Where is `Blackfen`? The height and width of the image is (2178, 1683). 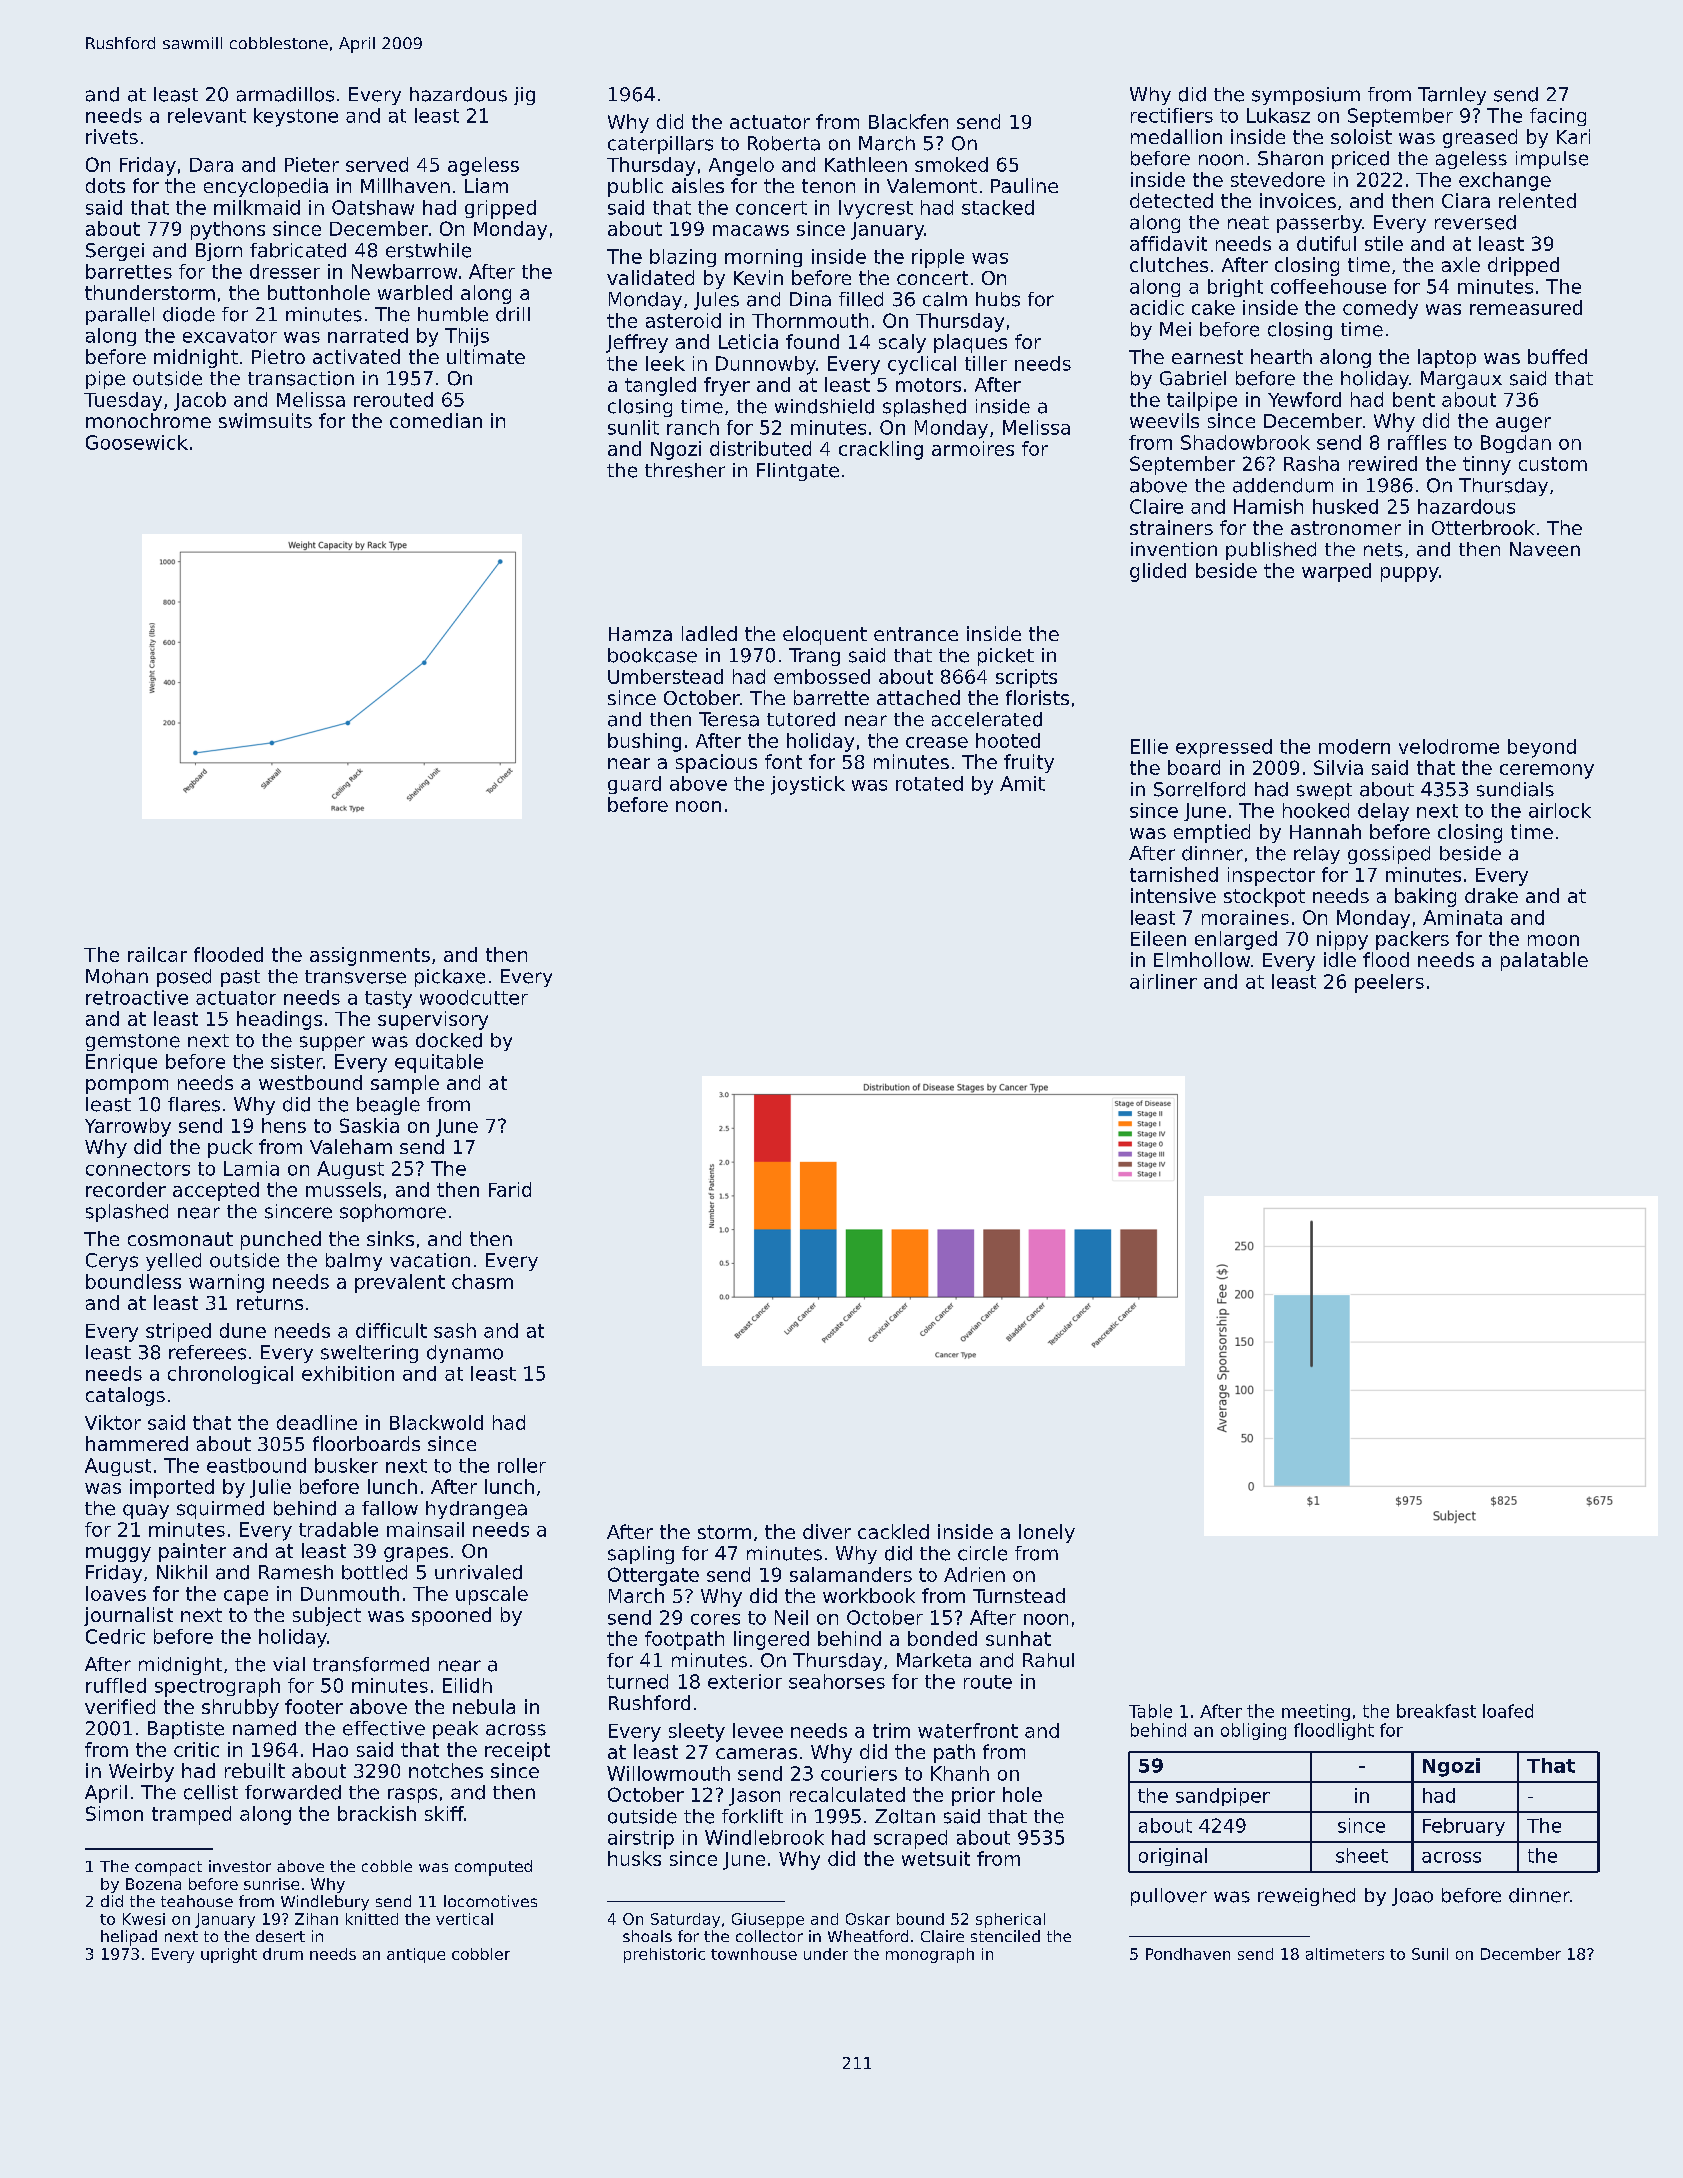
Blackfen is located at coordinates (908, 121).
